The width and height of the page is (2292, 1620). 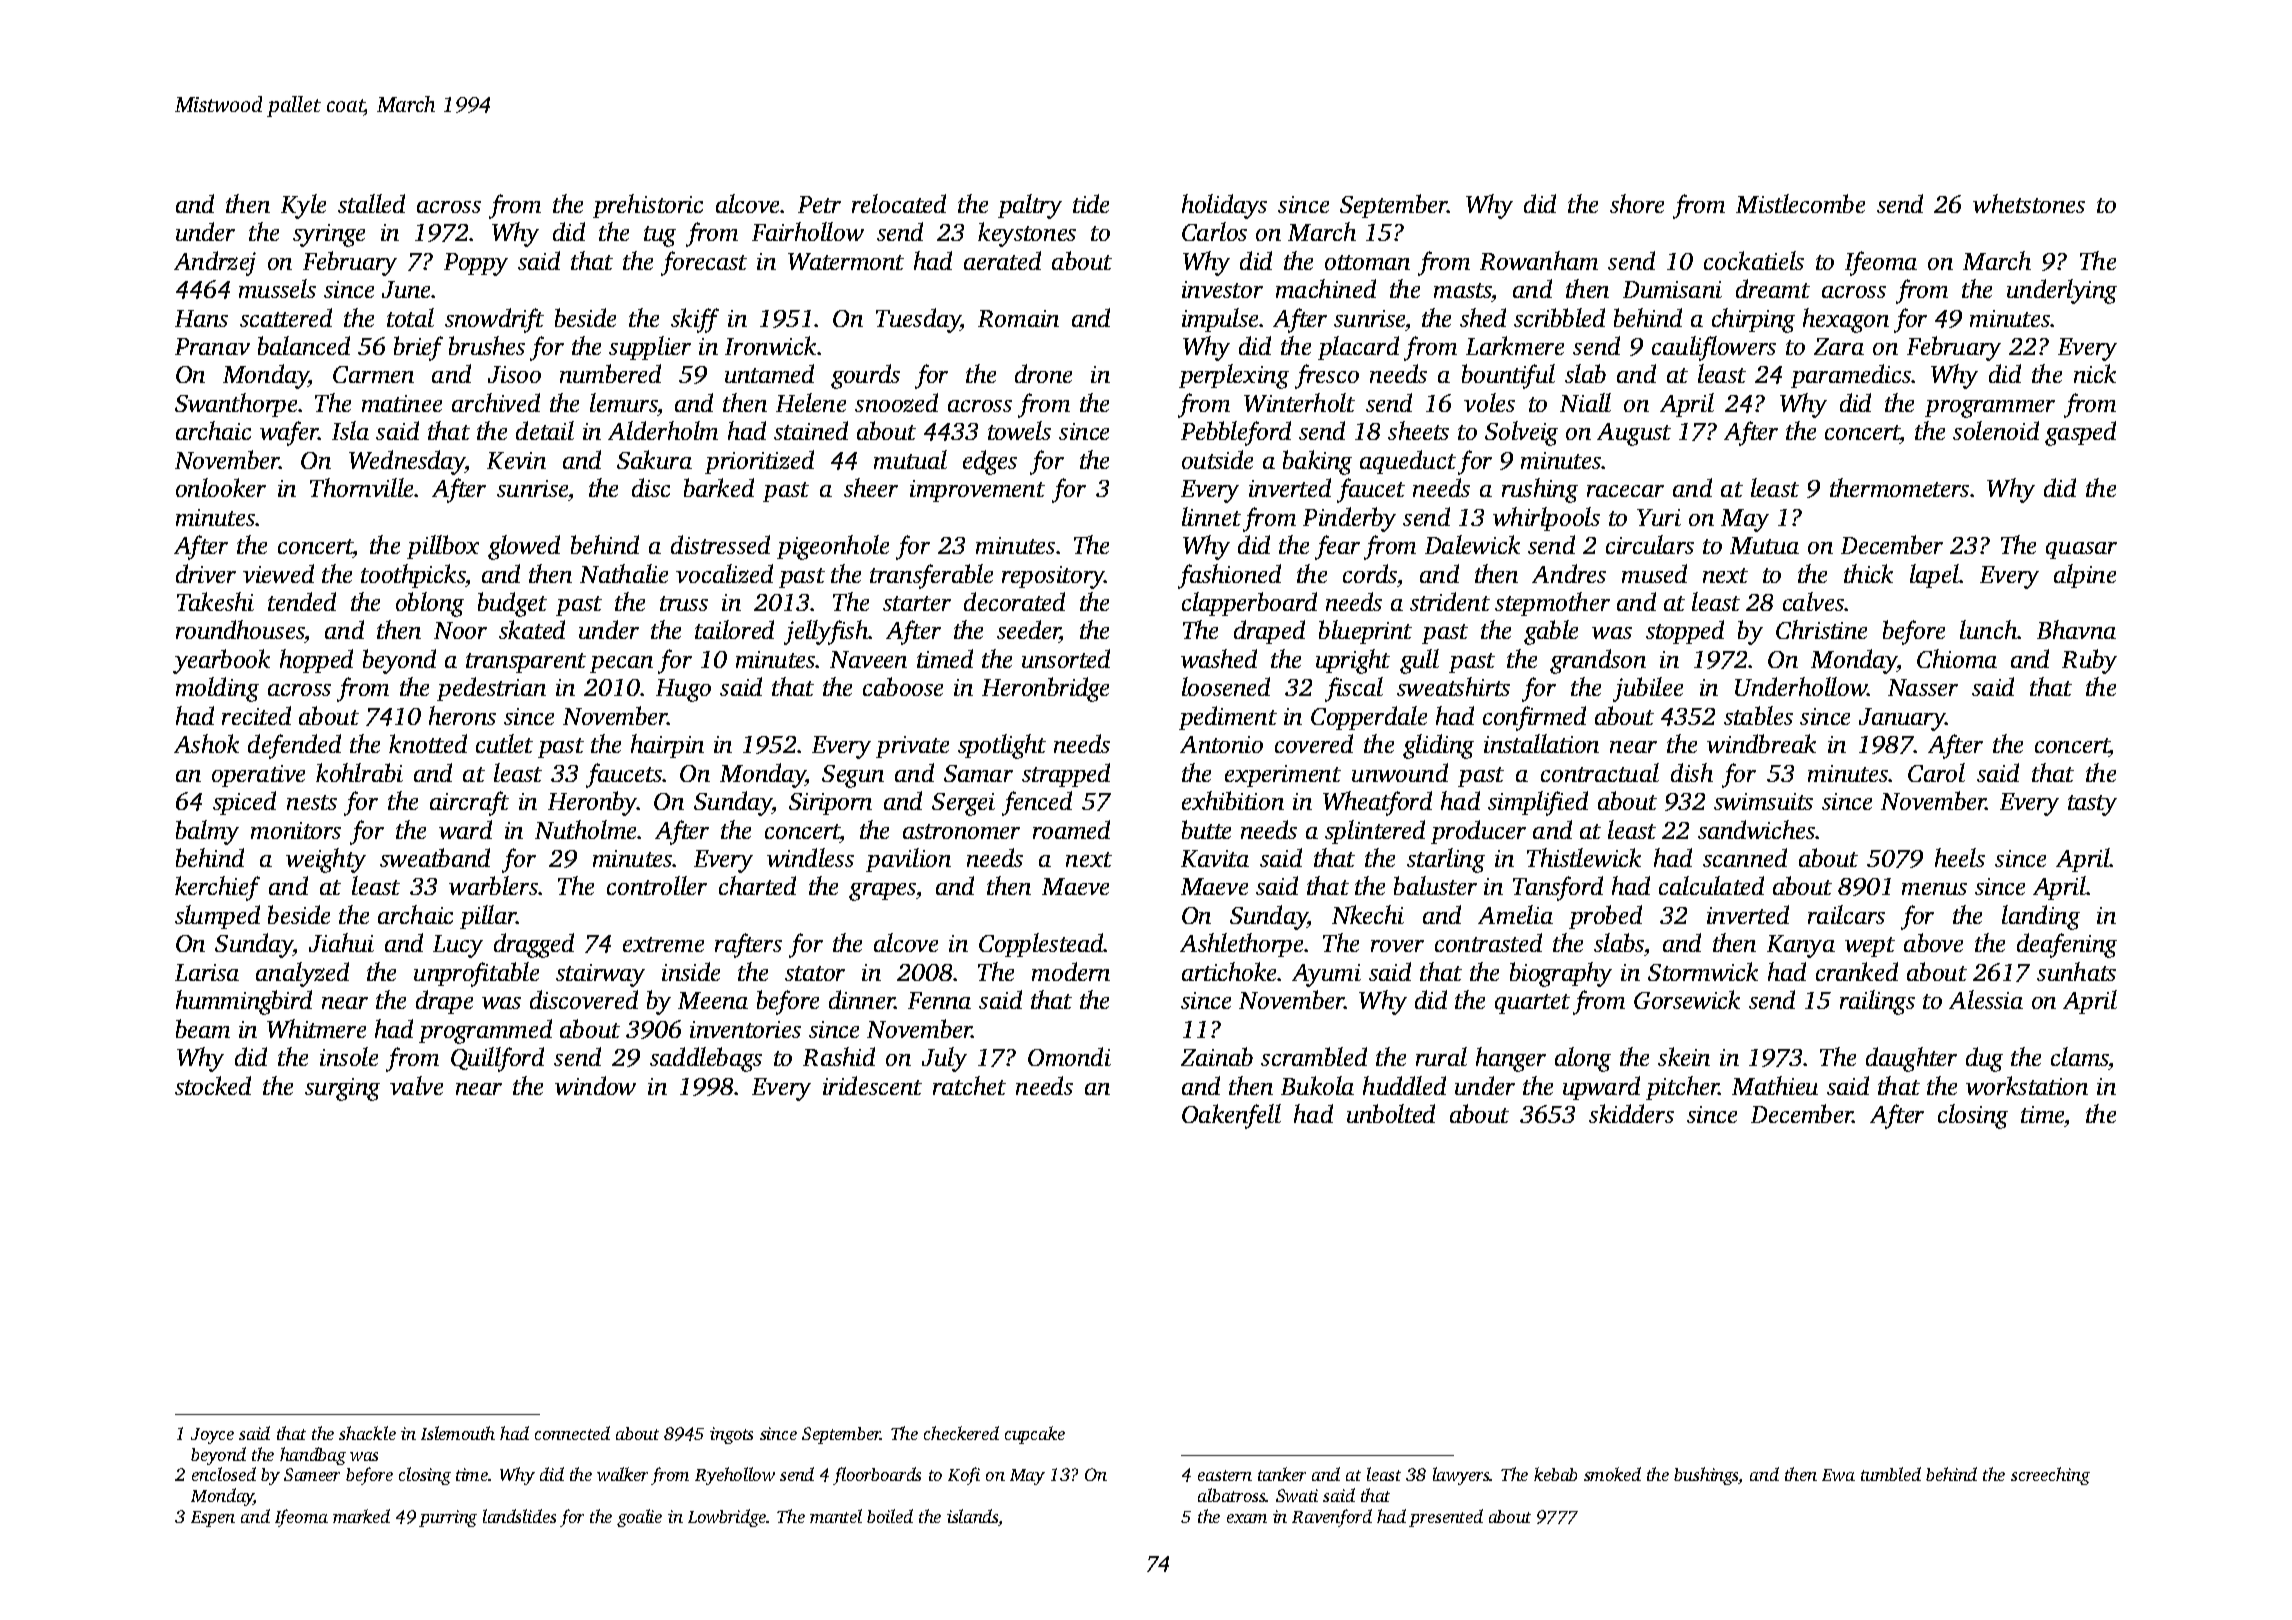 What do you see at coordinates (545, 430) in the page?
I see `detail` at bounding box center [545, 430].
